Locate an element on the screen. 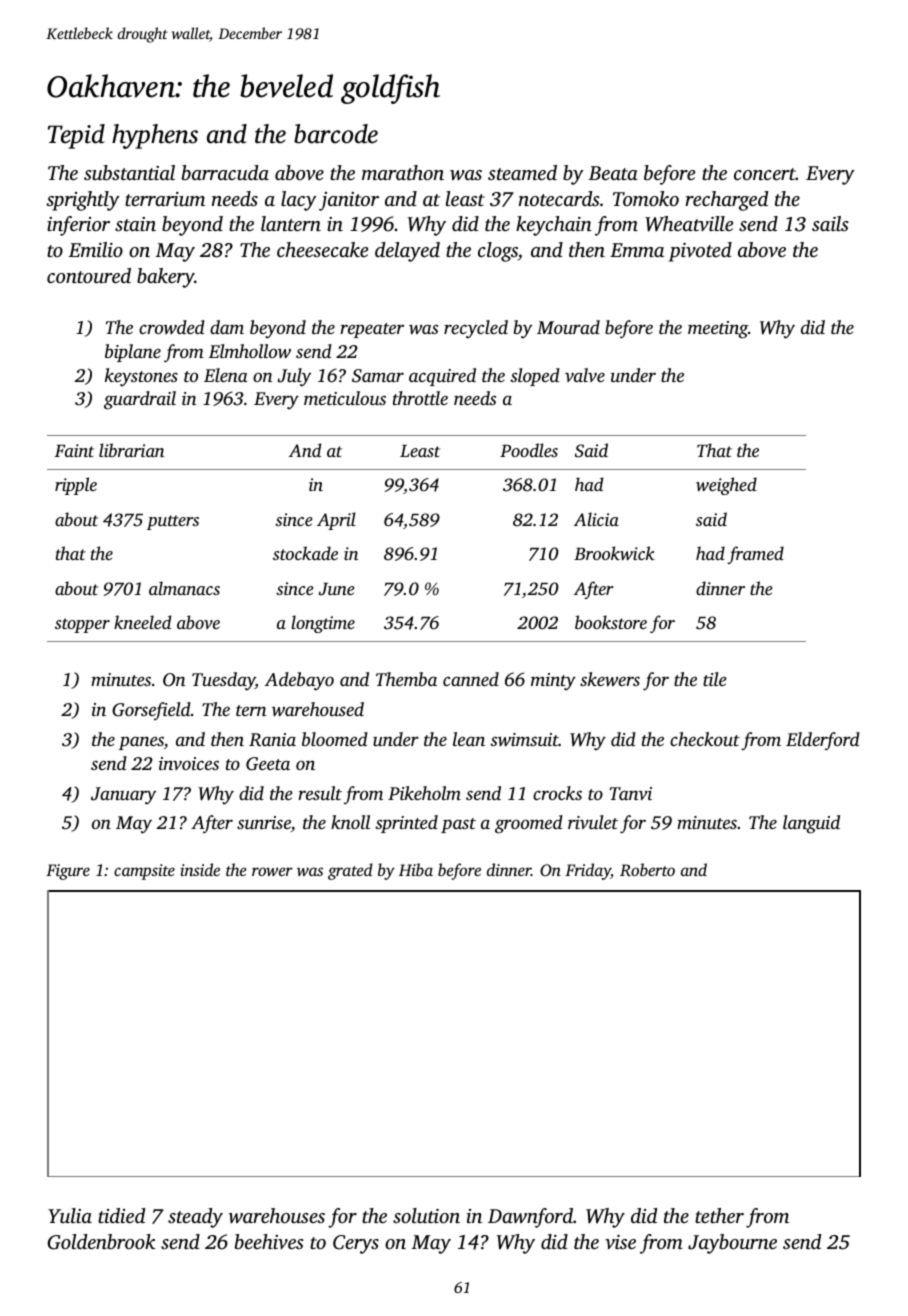  Themba is located at coordinates (406, 679).
